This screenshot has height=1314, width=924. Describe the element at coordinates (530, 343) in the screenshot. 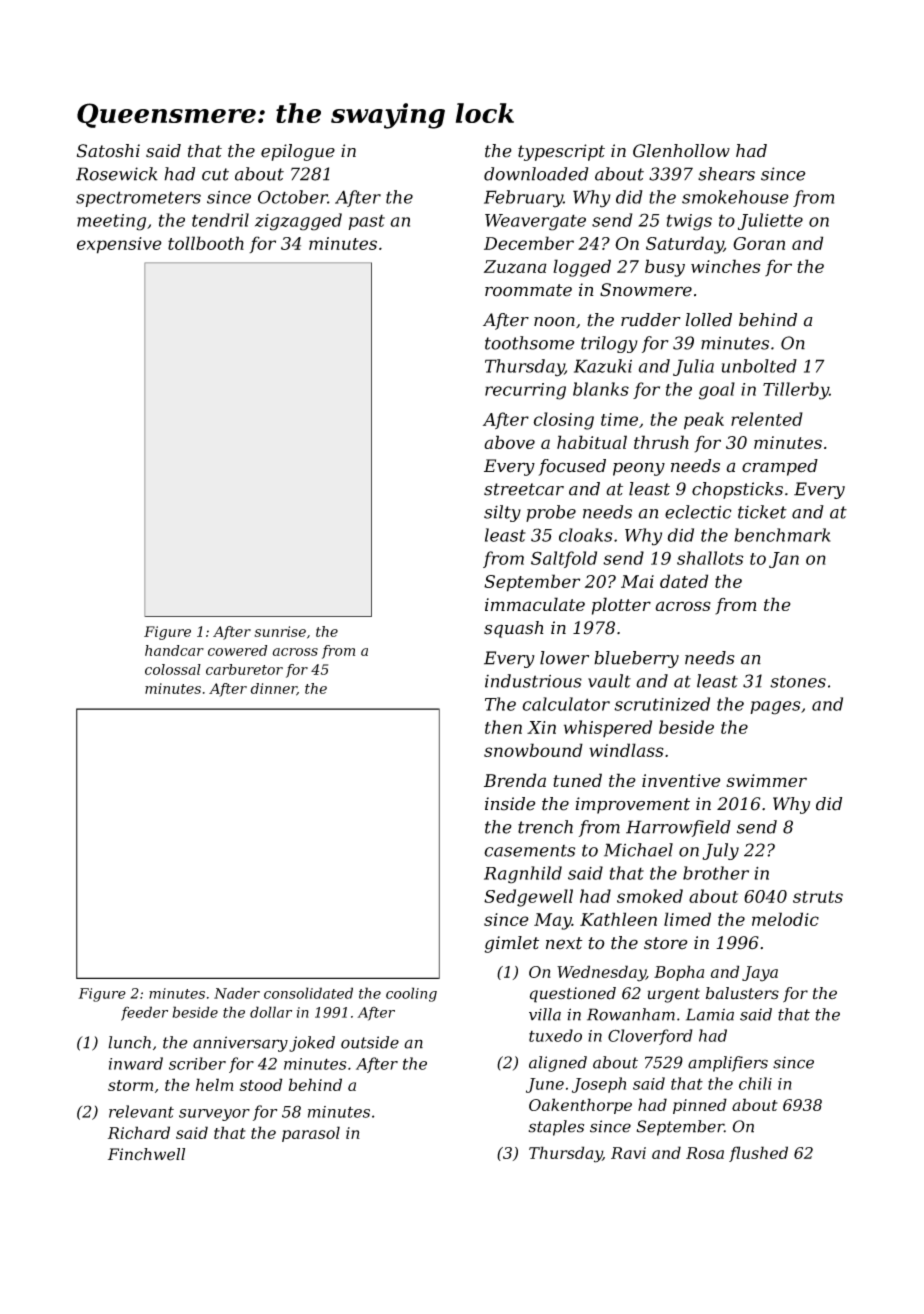

I see `toothsome` at that location.
